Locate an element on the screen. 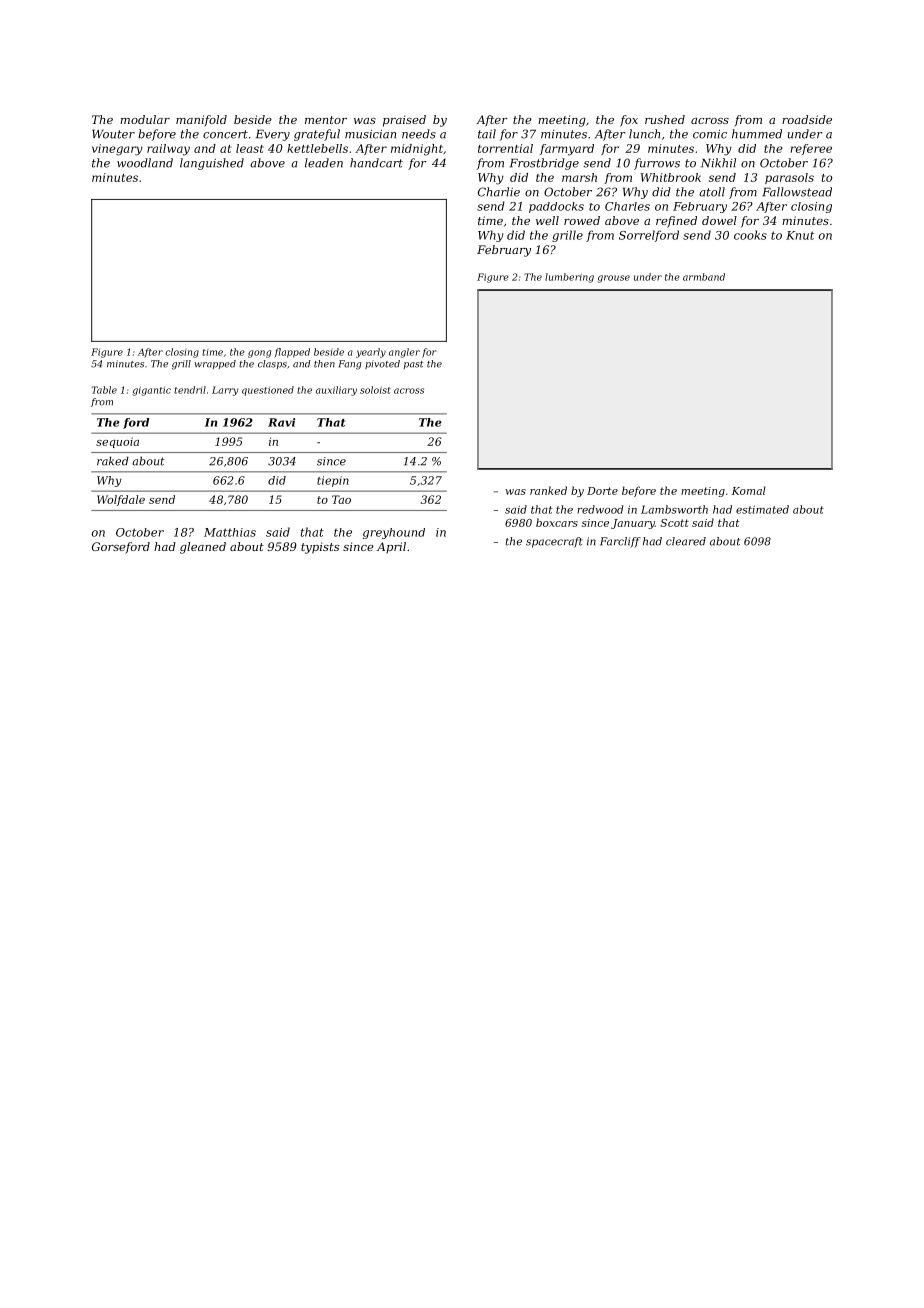  Dorte is located at coordinates (602, 491).
